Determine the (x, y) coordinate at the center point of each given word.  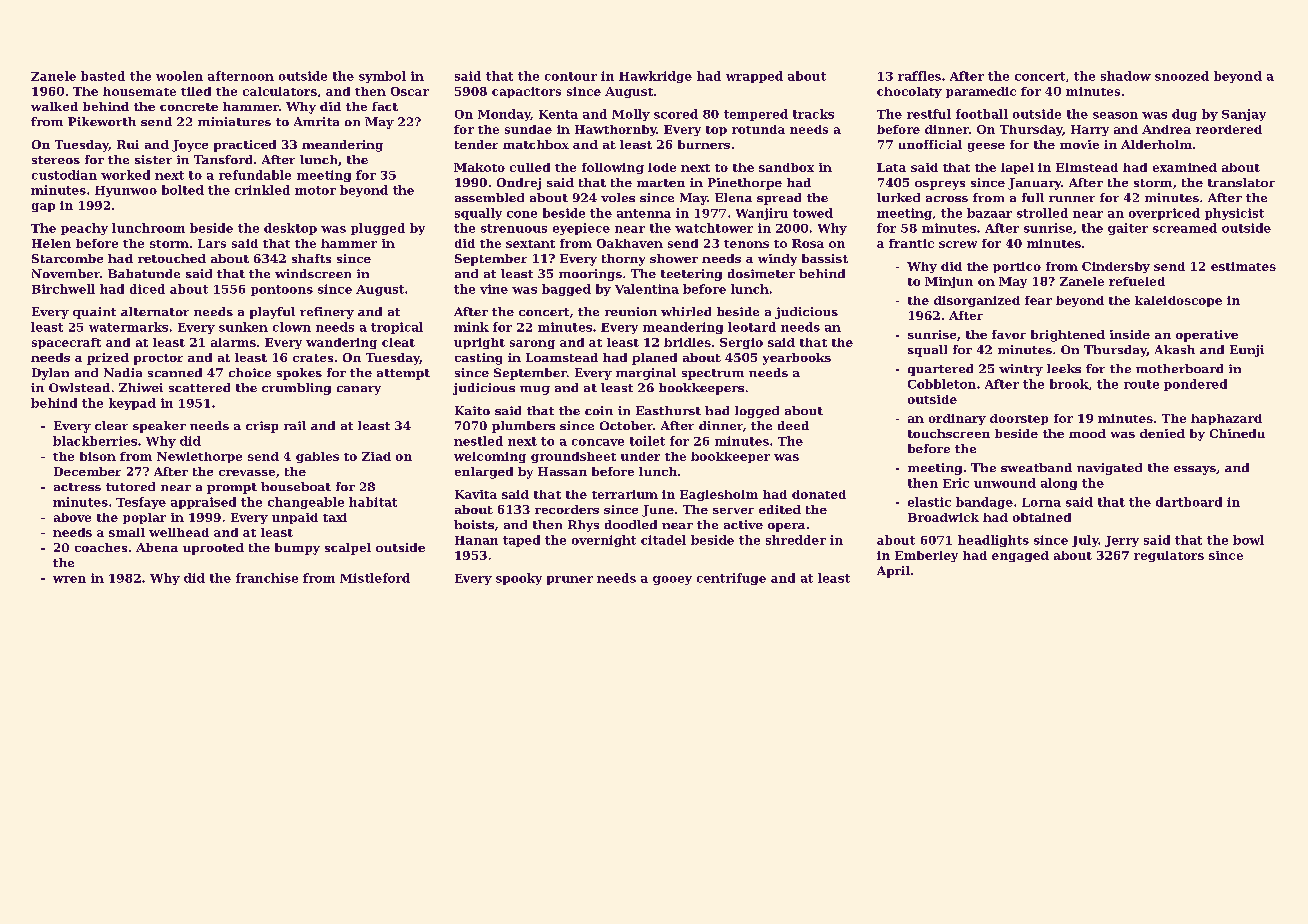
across (947, 199)
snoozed (1182, 76)
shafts (311, 258)
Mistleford (375, 578)
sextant (530, 244)
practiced (245, 146)
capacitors (526, 92)
